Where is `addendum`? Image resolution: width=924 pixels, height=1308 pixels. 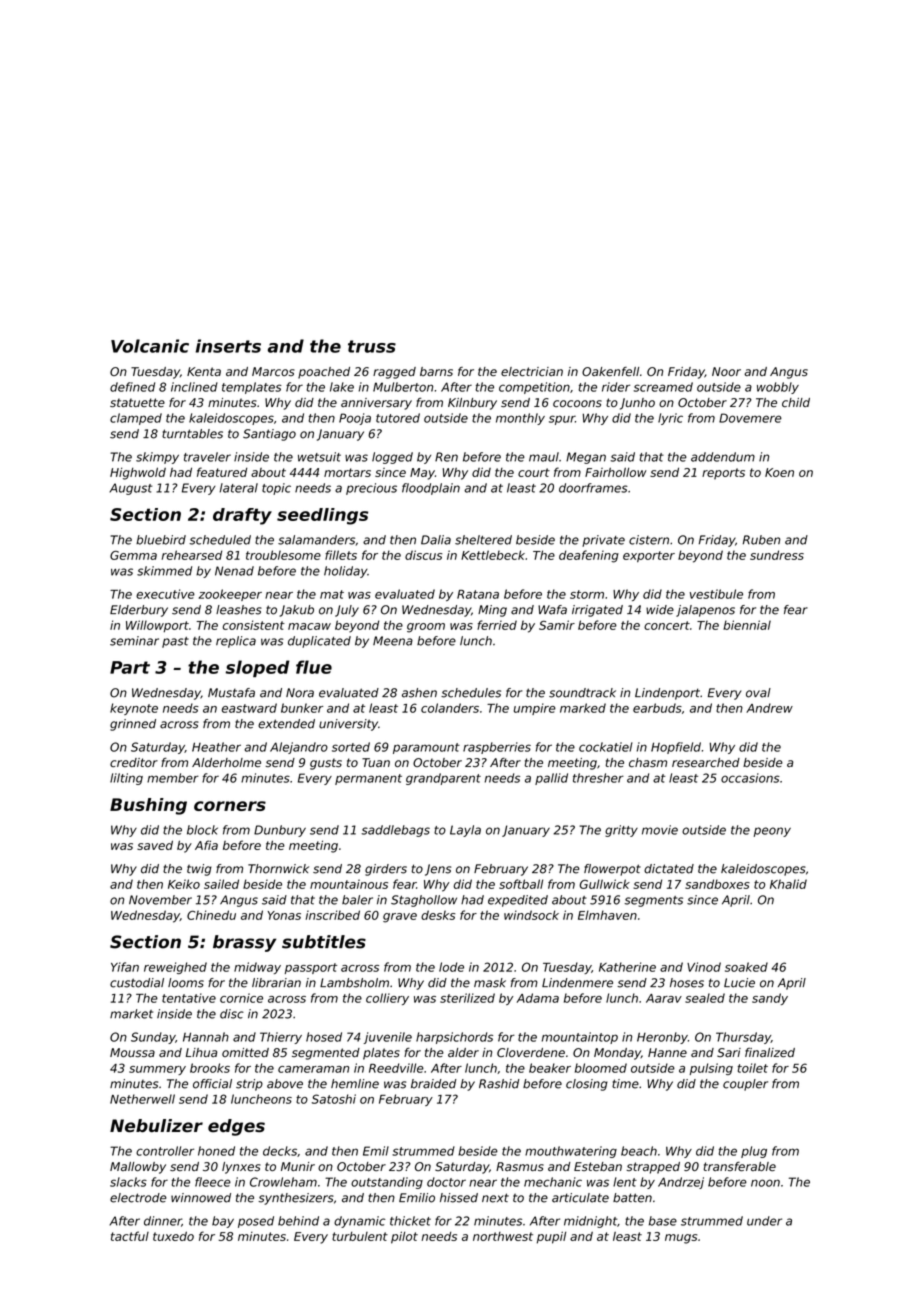 addendum is located at coordinates (723, 457).
